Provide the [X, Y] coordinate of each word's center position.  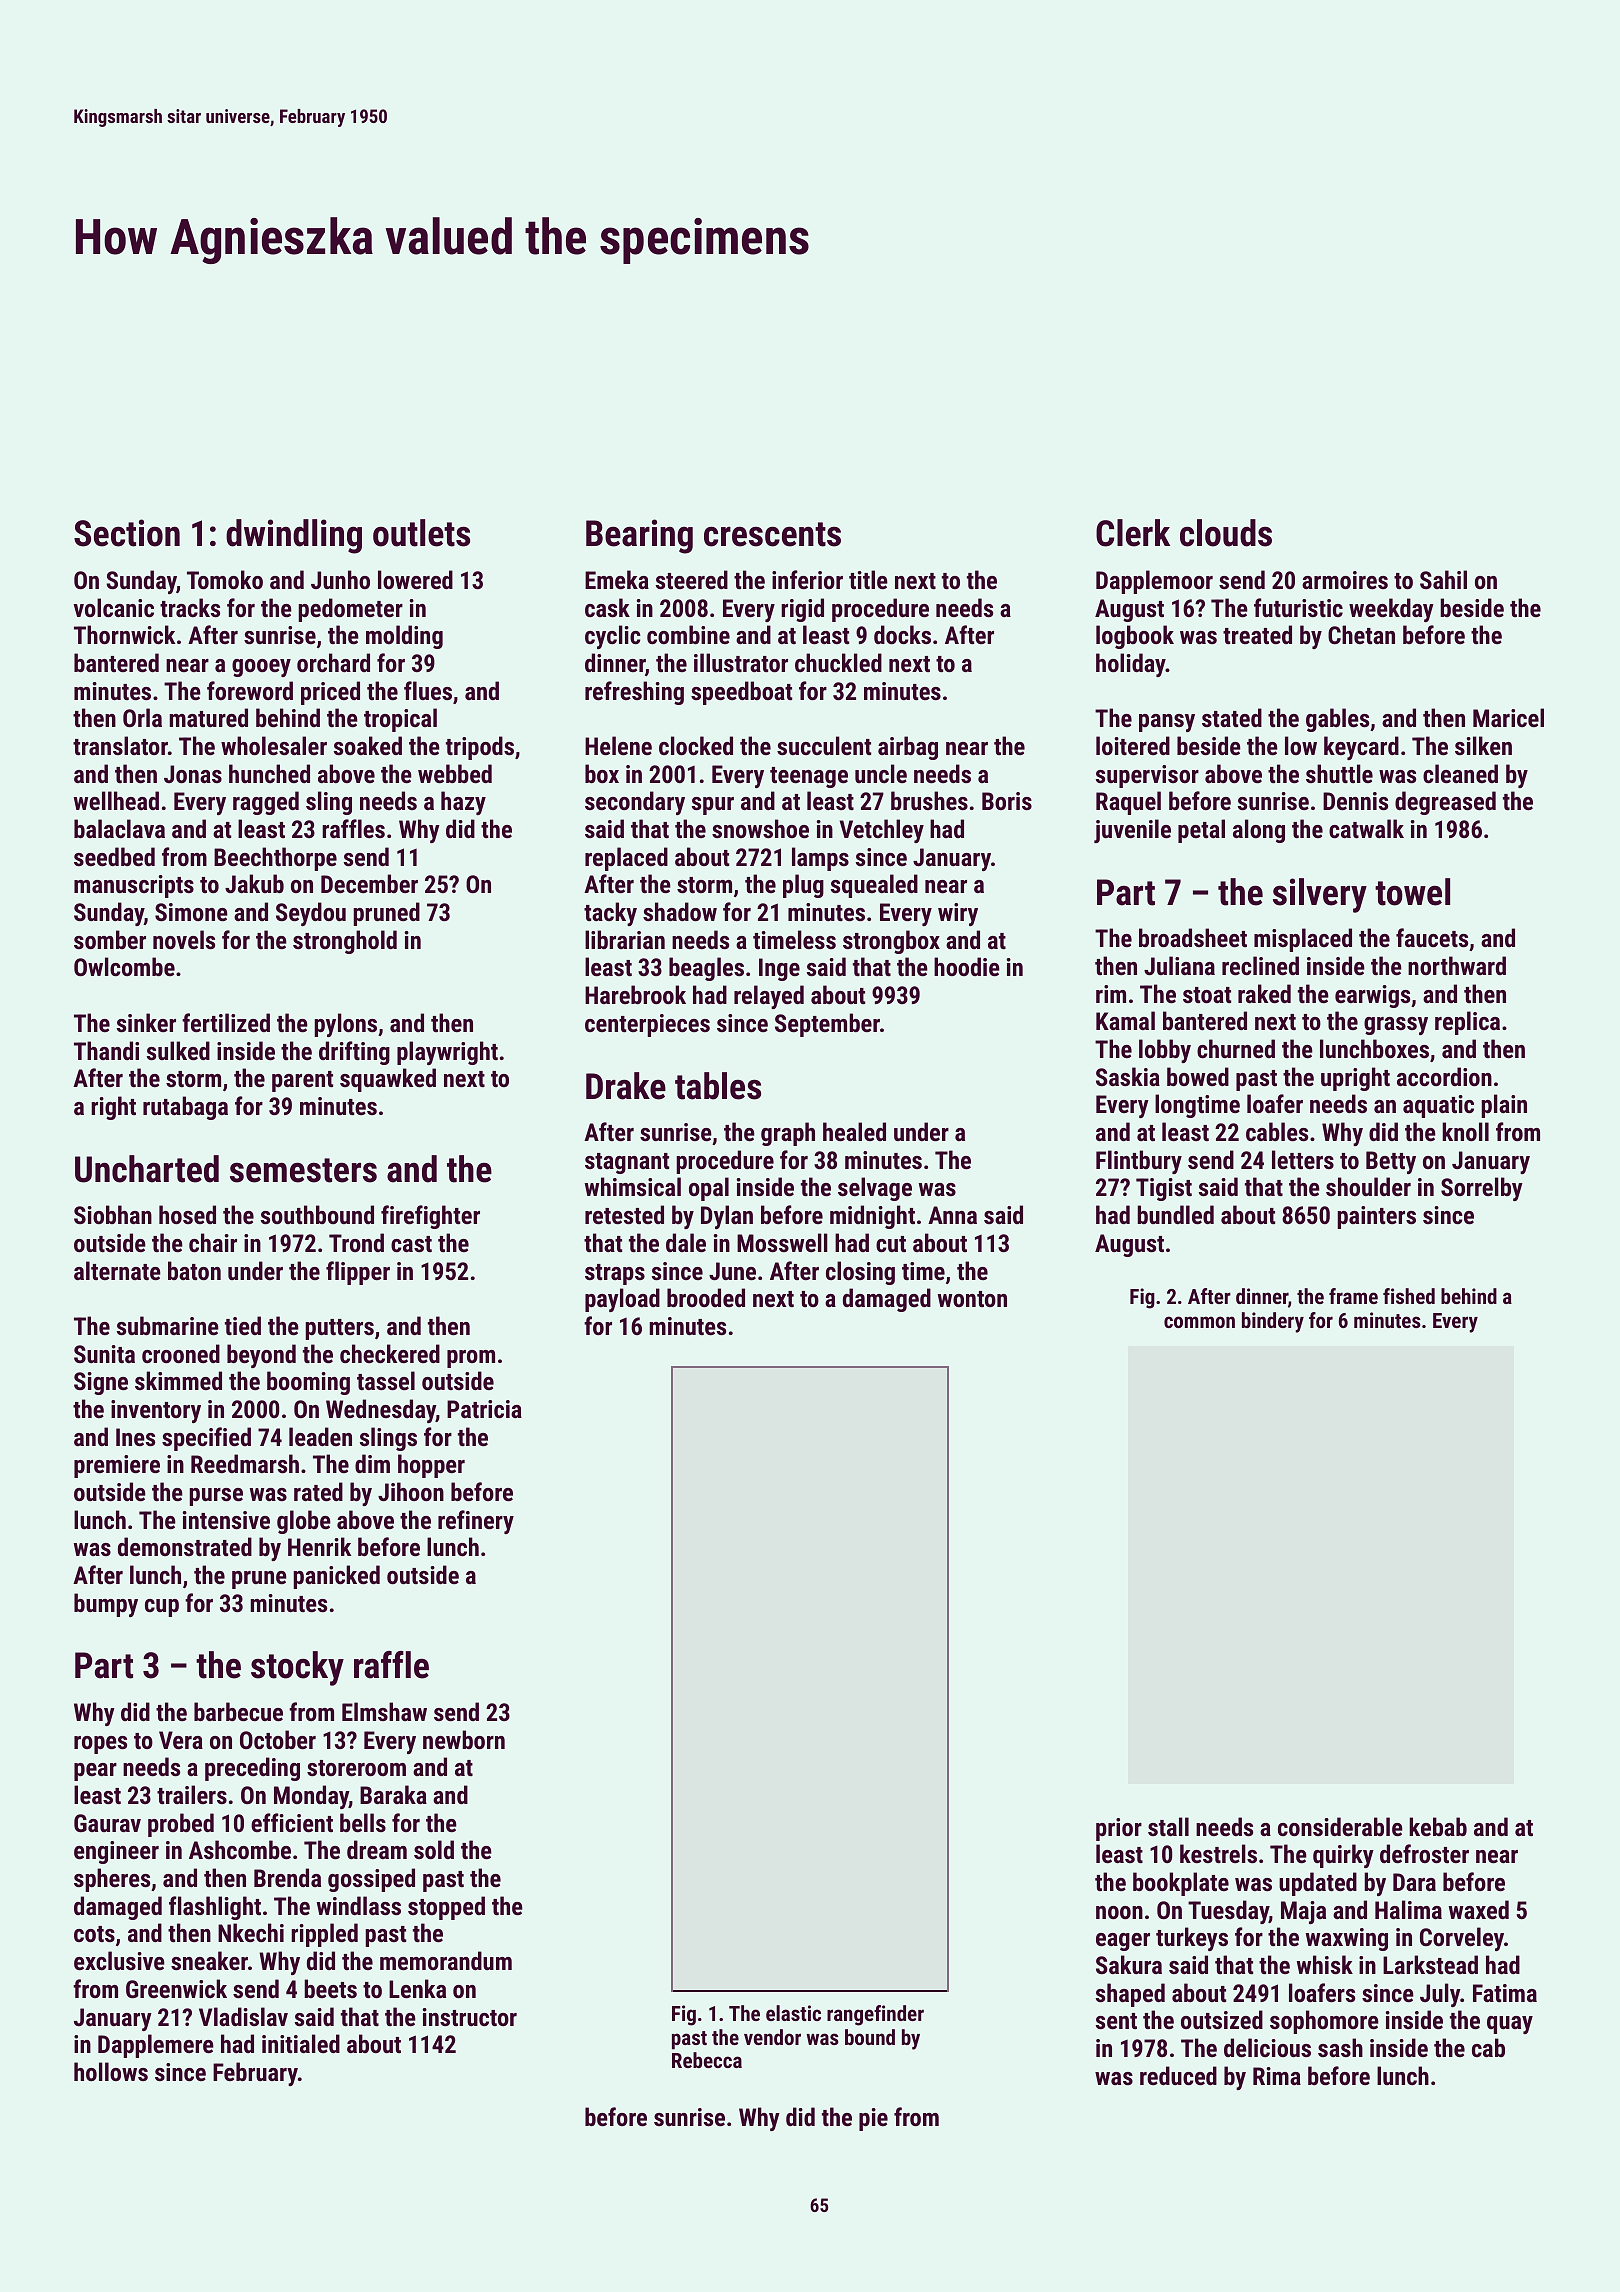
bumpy [106, 1605]
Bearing [639, 536]
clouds [1226, 533]
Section [127, 533]
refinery [476, 1522]
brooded [706, 1297]
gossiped [371, 1880]
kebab [1438, 1826]
